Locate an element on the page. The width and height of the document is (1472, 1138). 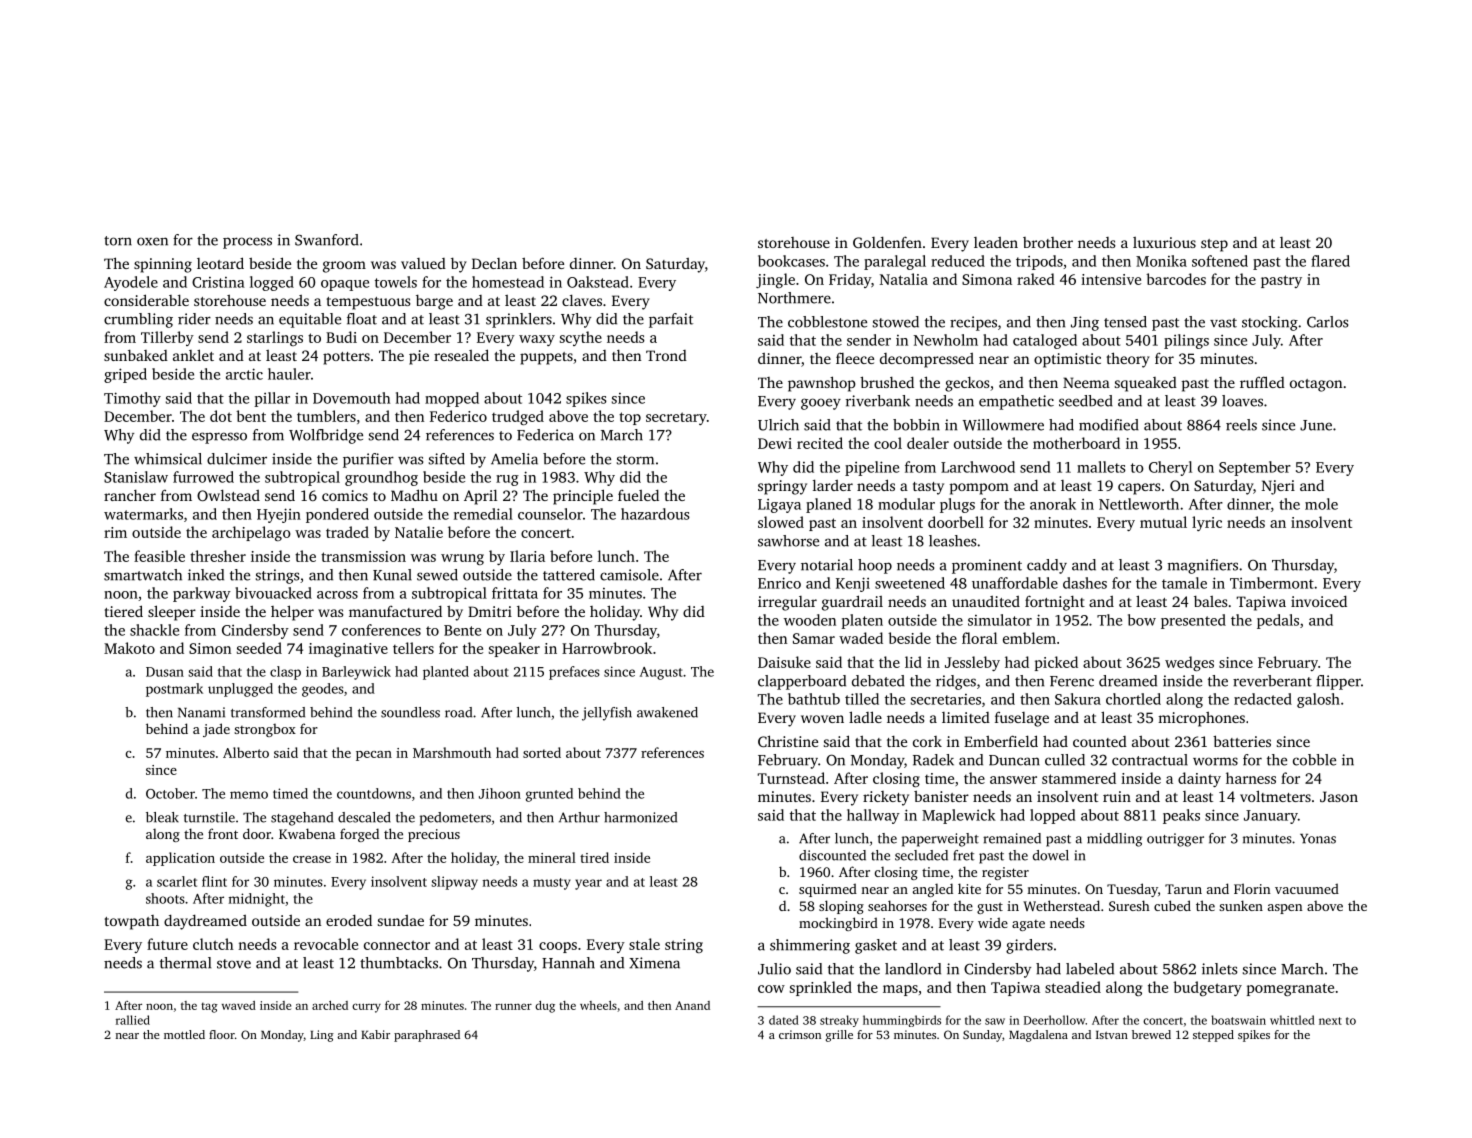
sawhorse is located at coordinates (788, 541).
